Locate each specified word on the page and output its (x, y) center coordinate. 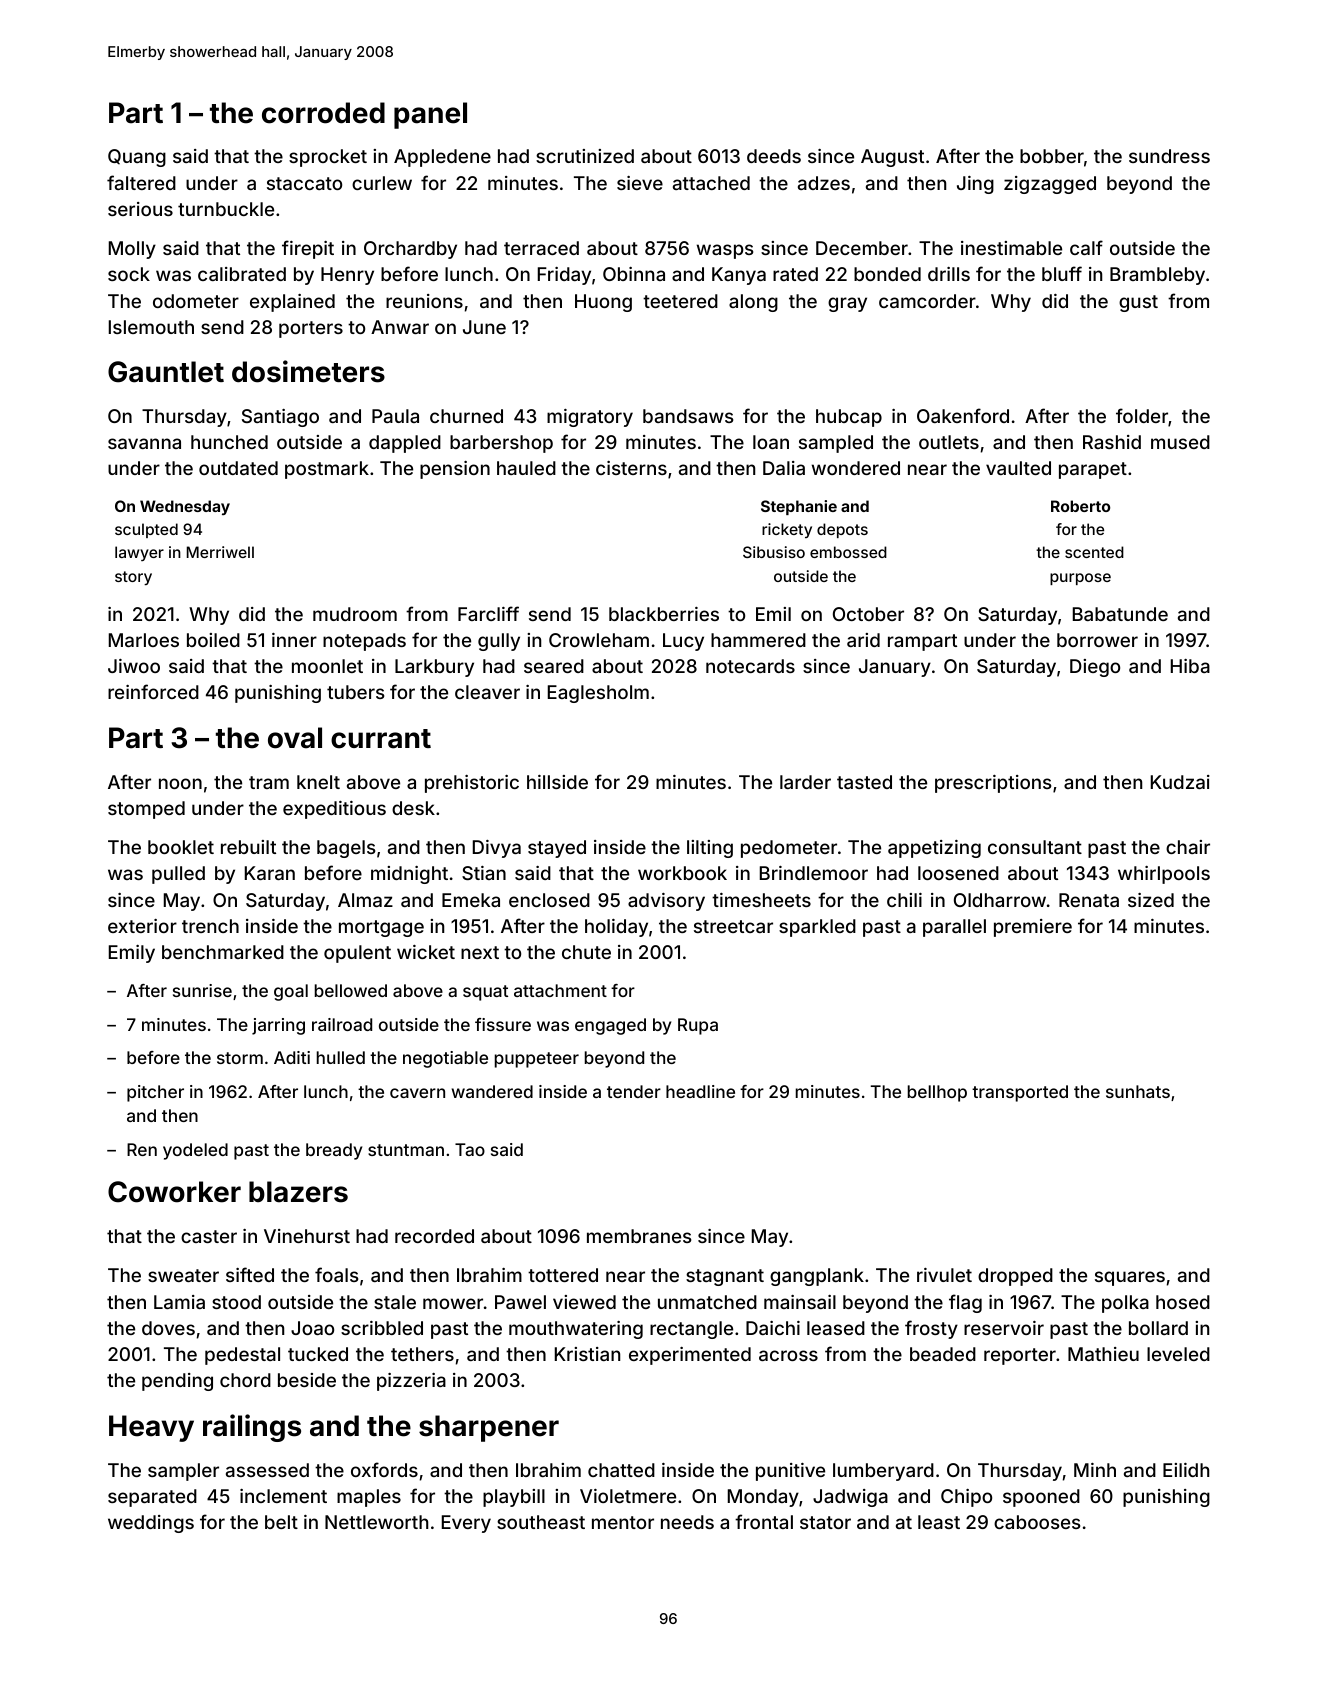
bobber (1052, 156)
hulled (341, 1057)
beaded (943, 1354)
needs (687, 1522)
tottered (563, 1275)
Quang (137, 158)
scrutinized (585, 156)
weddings (151, 1524)
